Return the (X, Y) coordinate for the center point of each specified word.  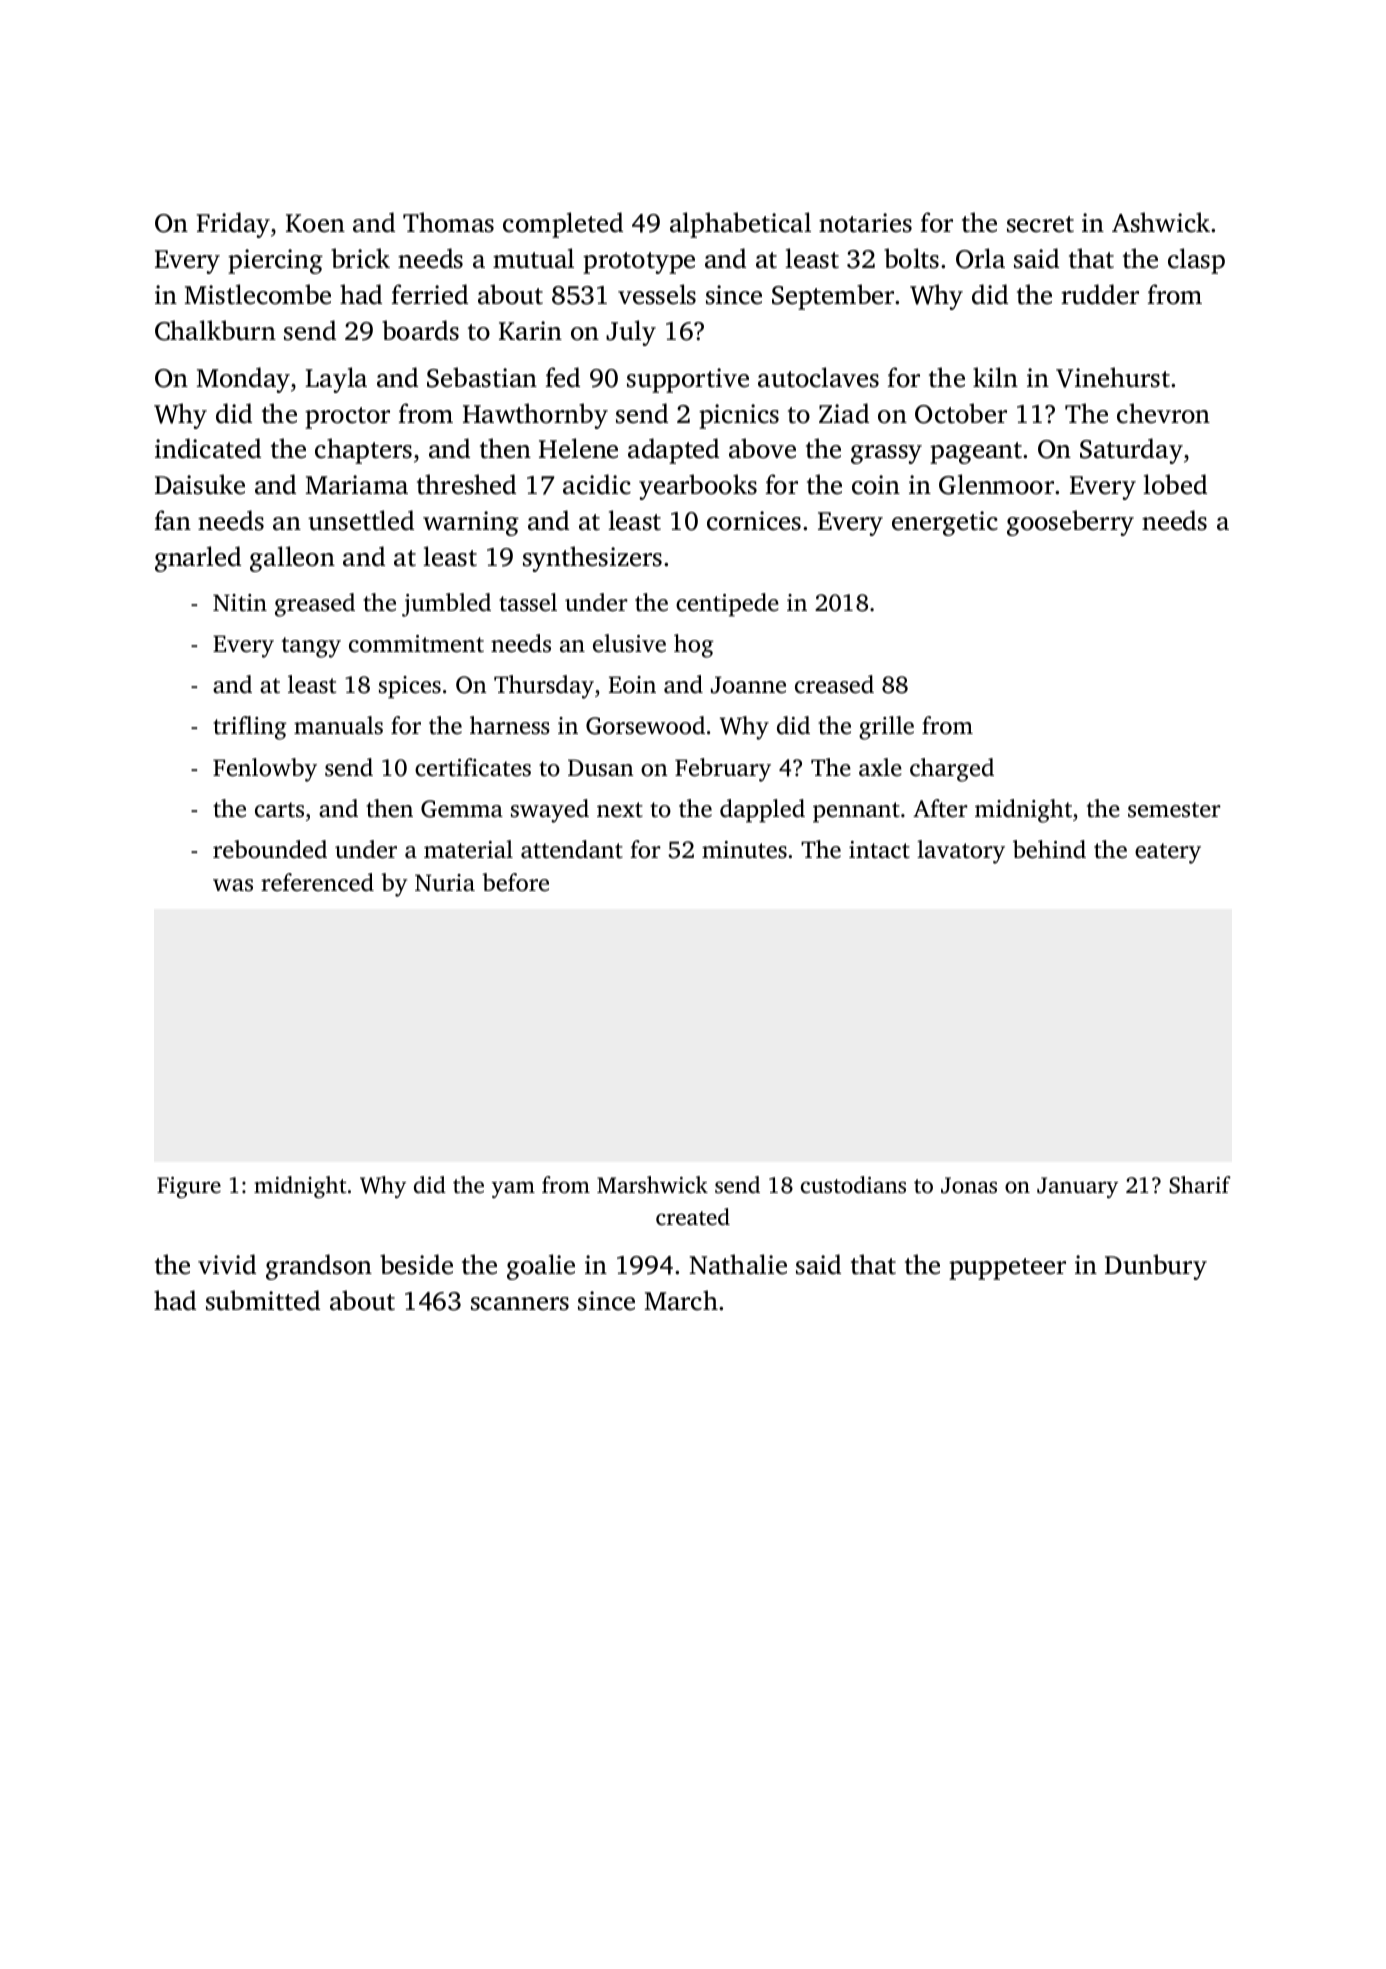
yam (513, 1189)
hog (694, 646)
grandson (319, 1267)
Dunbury (1156, 1267)
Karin (530, 331)
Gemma (462, 809)
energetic (945, 523)
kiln (995, 377)
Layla (336, 380)
